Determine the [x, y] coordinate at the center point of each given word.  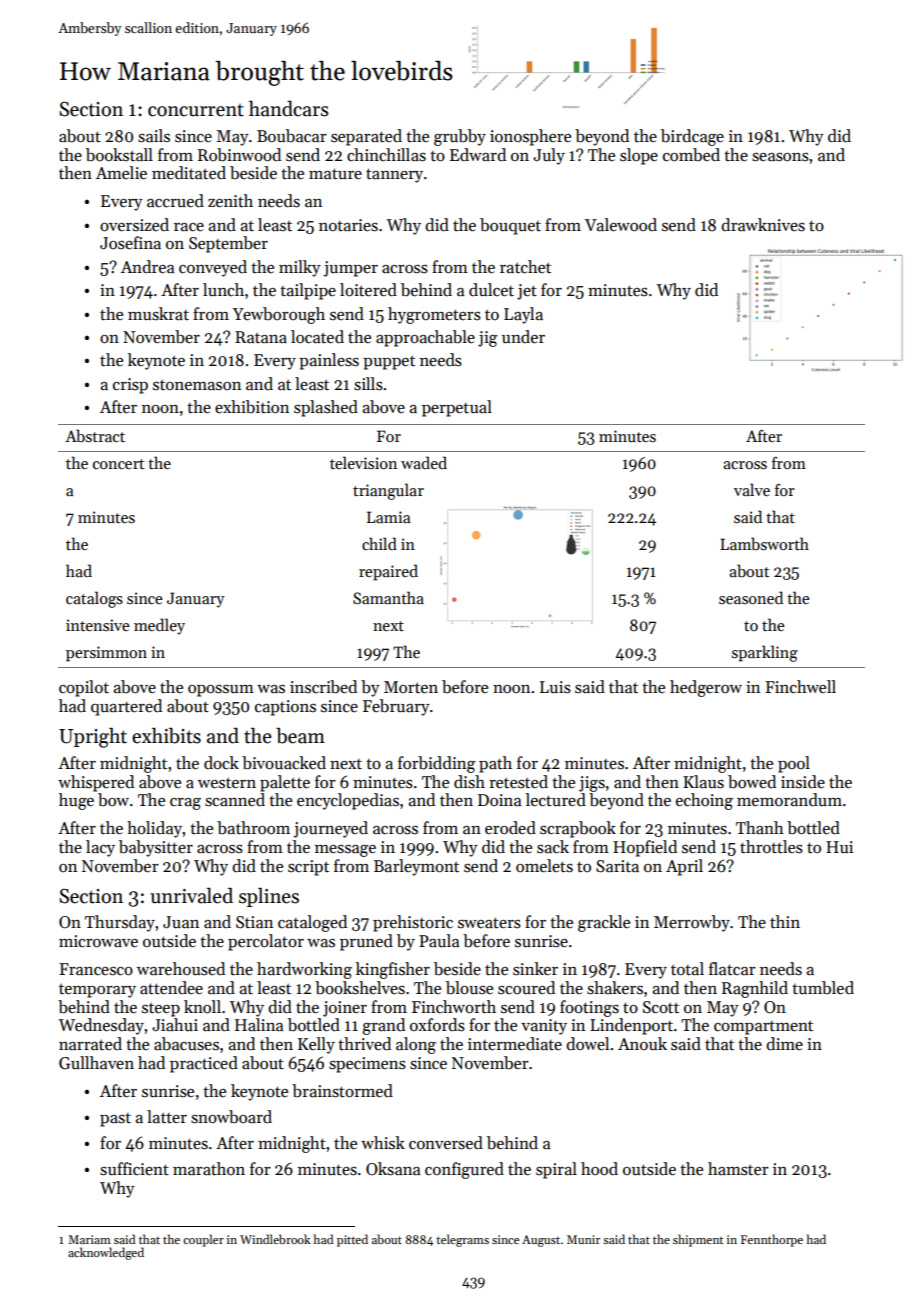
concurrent [196, 110]
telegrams [462, 1240]
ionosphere [530, 137]
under [523, 337]
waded [424, 462]
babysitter [156, 848]
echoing [704, 801]
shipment [698, 1240]
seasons [780, 157]
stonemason [197, 385]
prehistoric [413, 923]
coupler [203, 1240]
